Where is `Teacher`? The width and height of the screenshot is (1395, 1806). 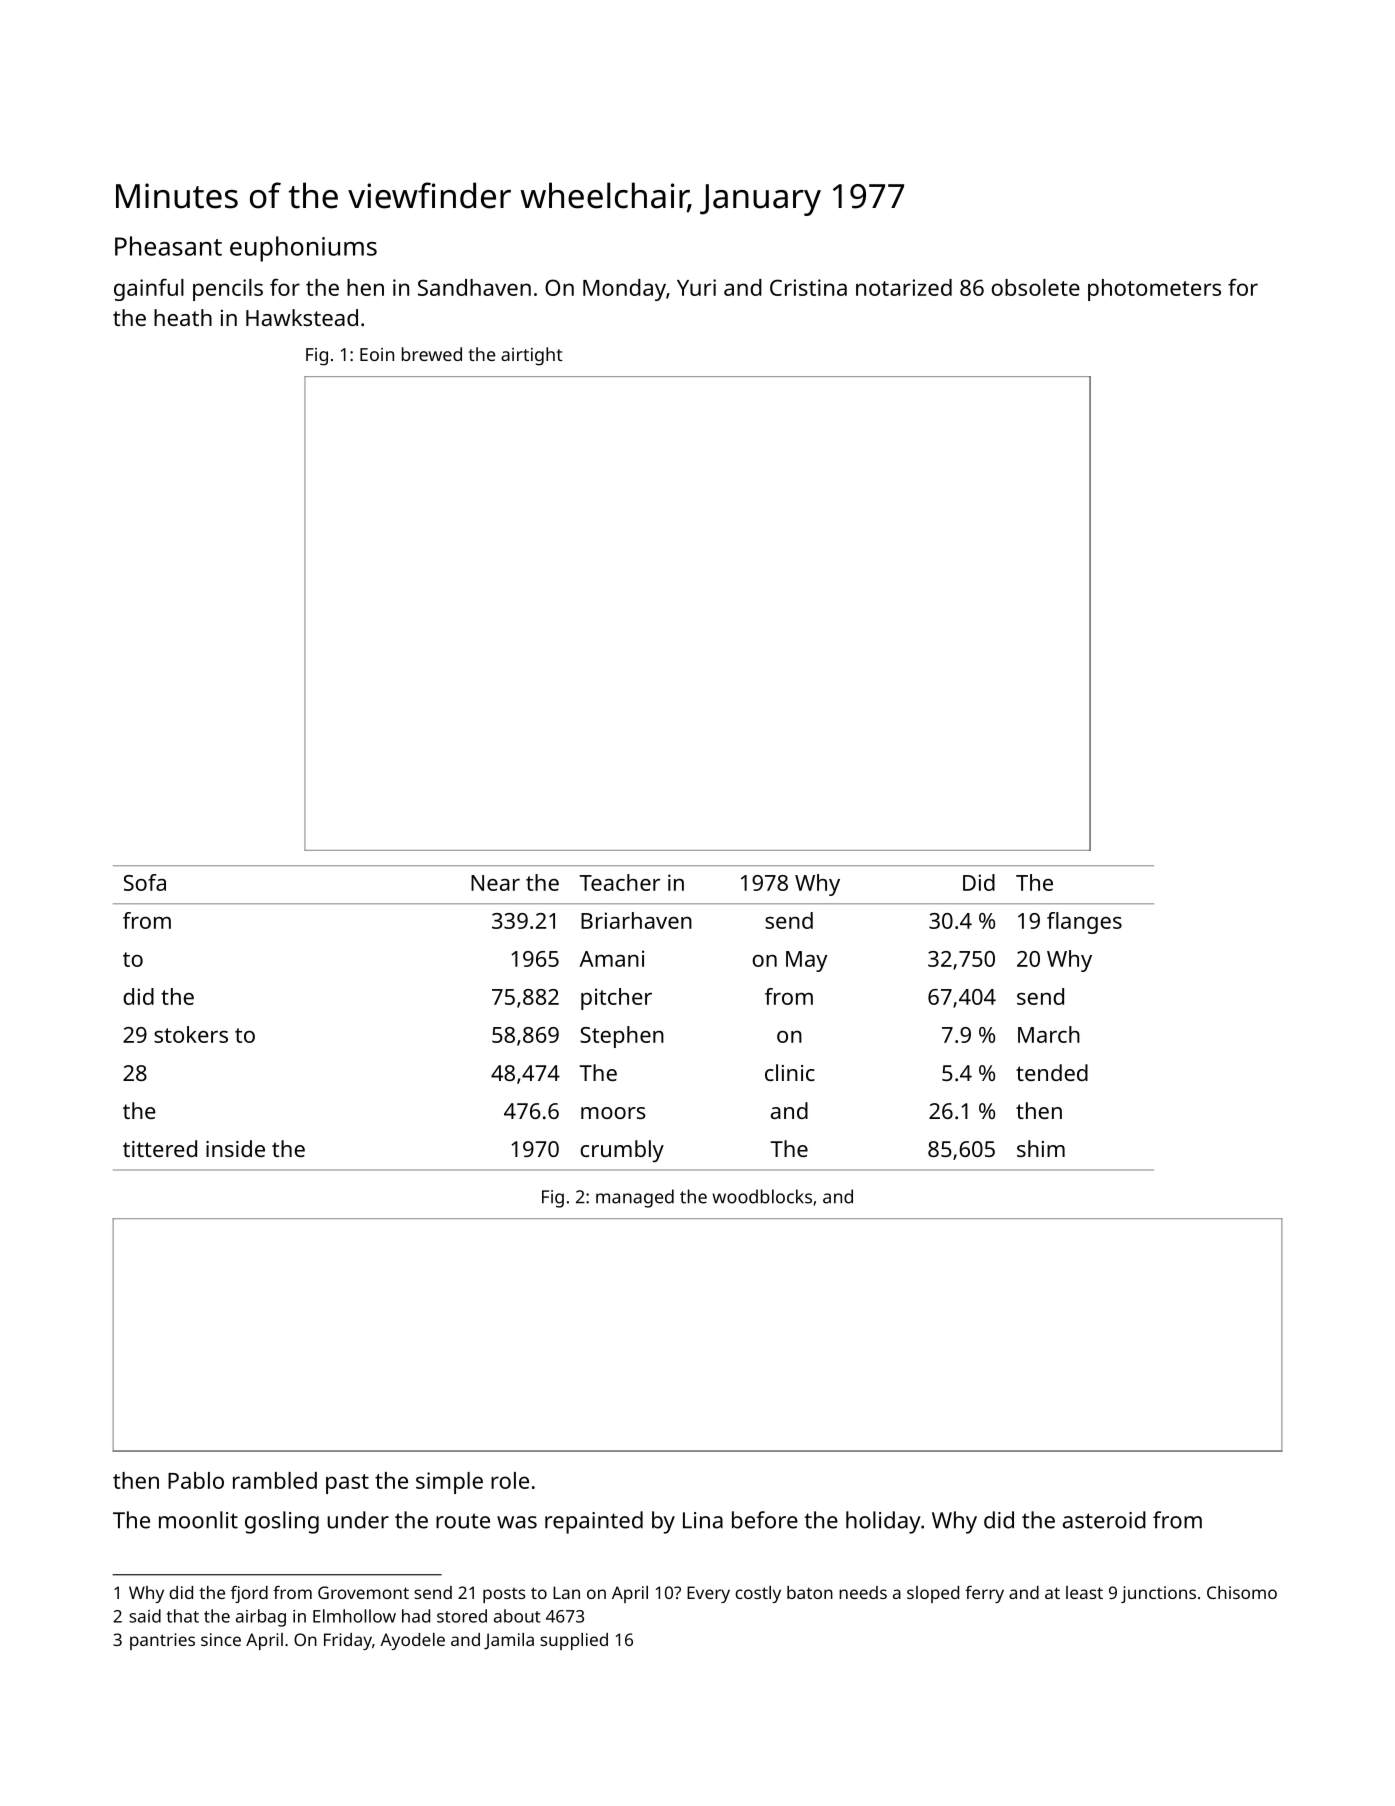 Teacher is located at coordinates (619, 882).
